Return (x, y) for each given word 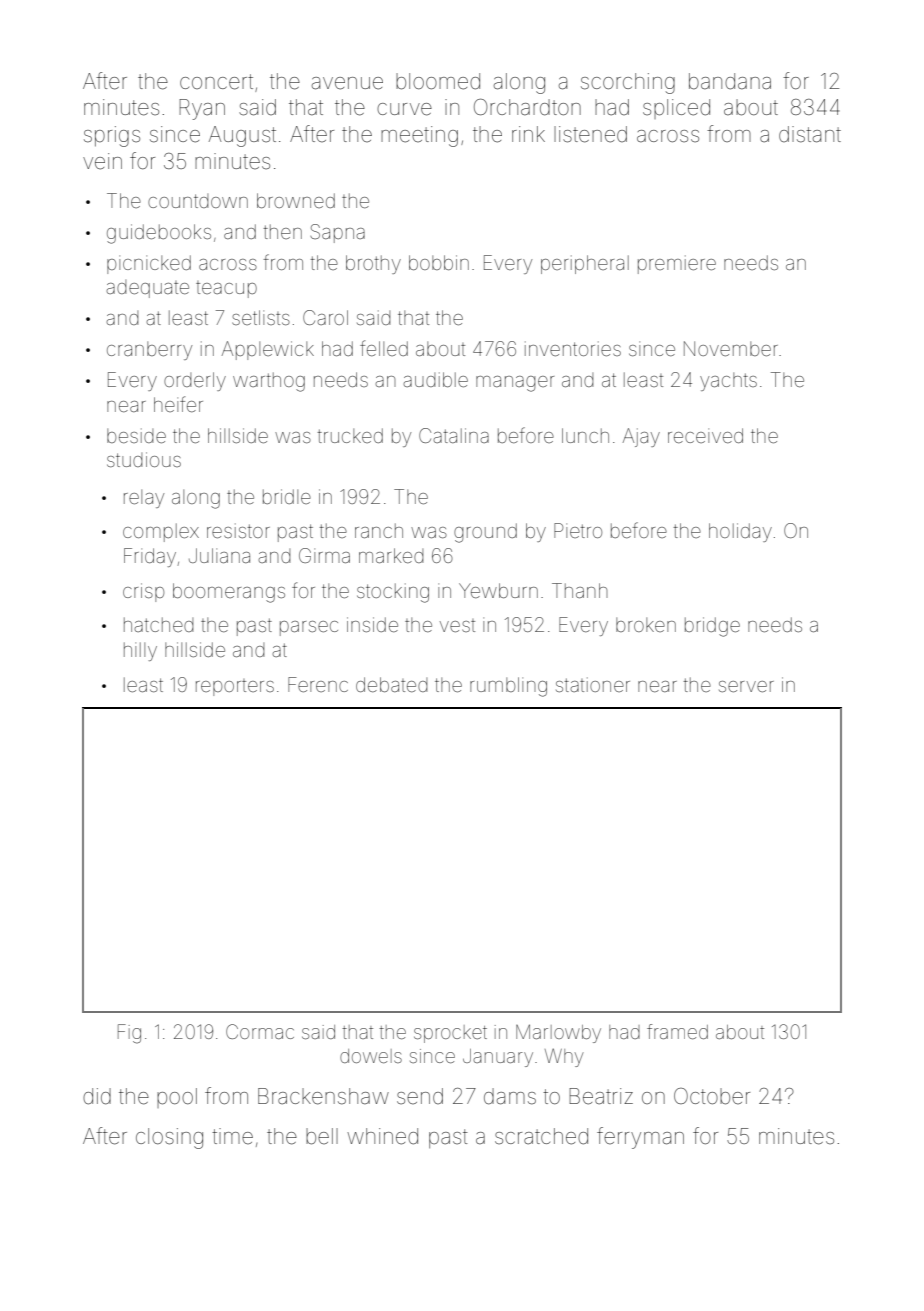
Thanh (580, 590)
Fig (129, 1034)
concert (216, 82)
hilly (140, 651)
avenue (347, 83)
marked (391, 555)
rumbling (508, 687)
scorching (628, 83)
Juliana (219, 555)
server (746, 686)
